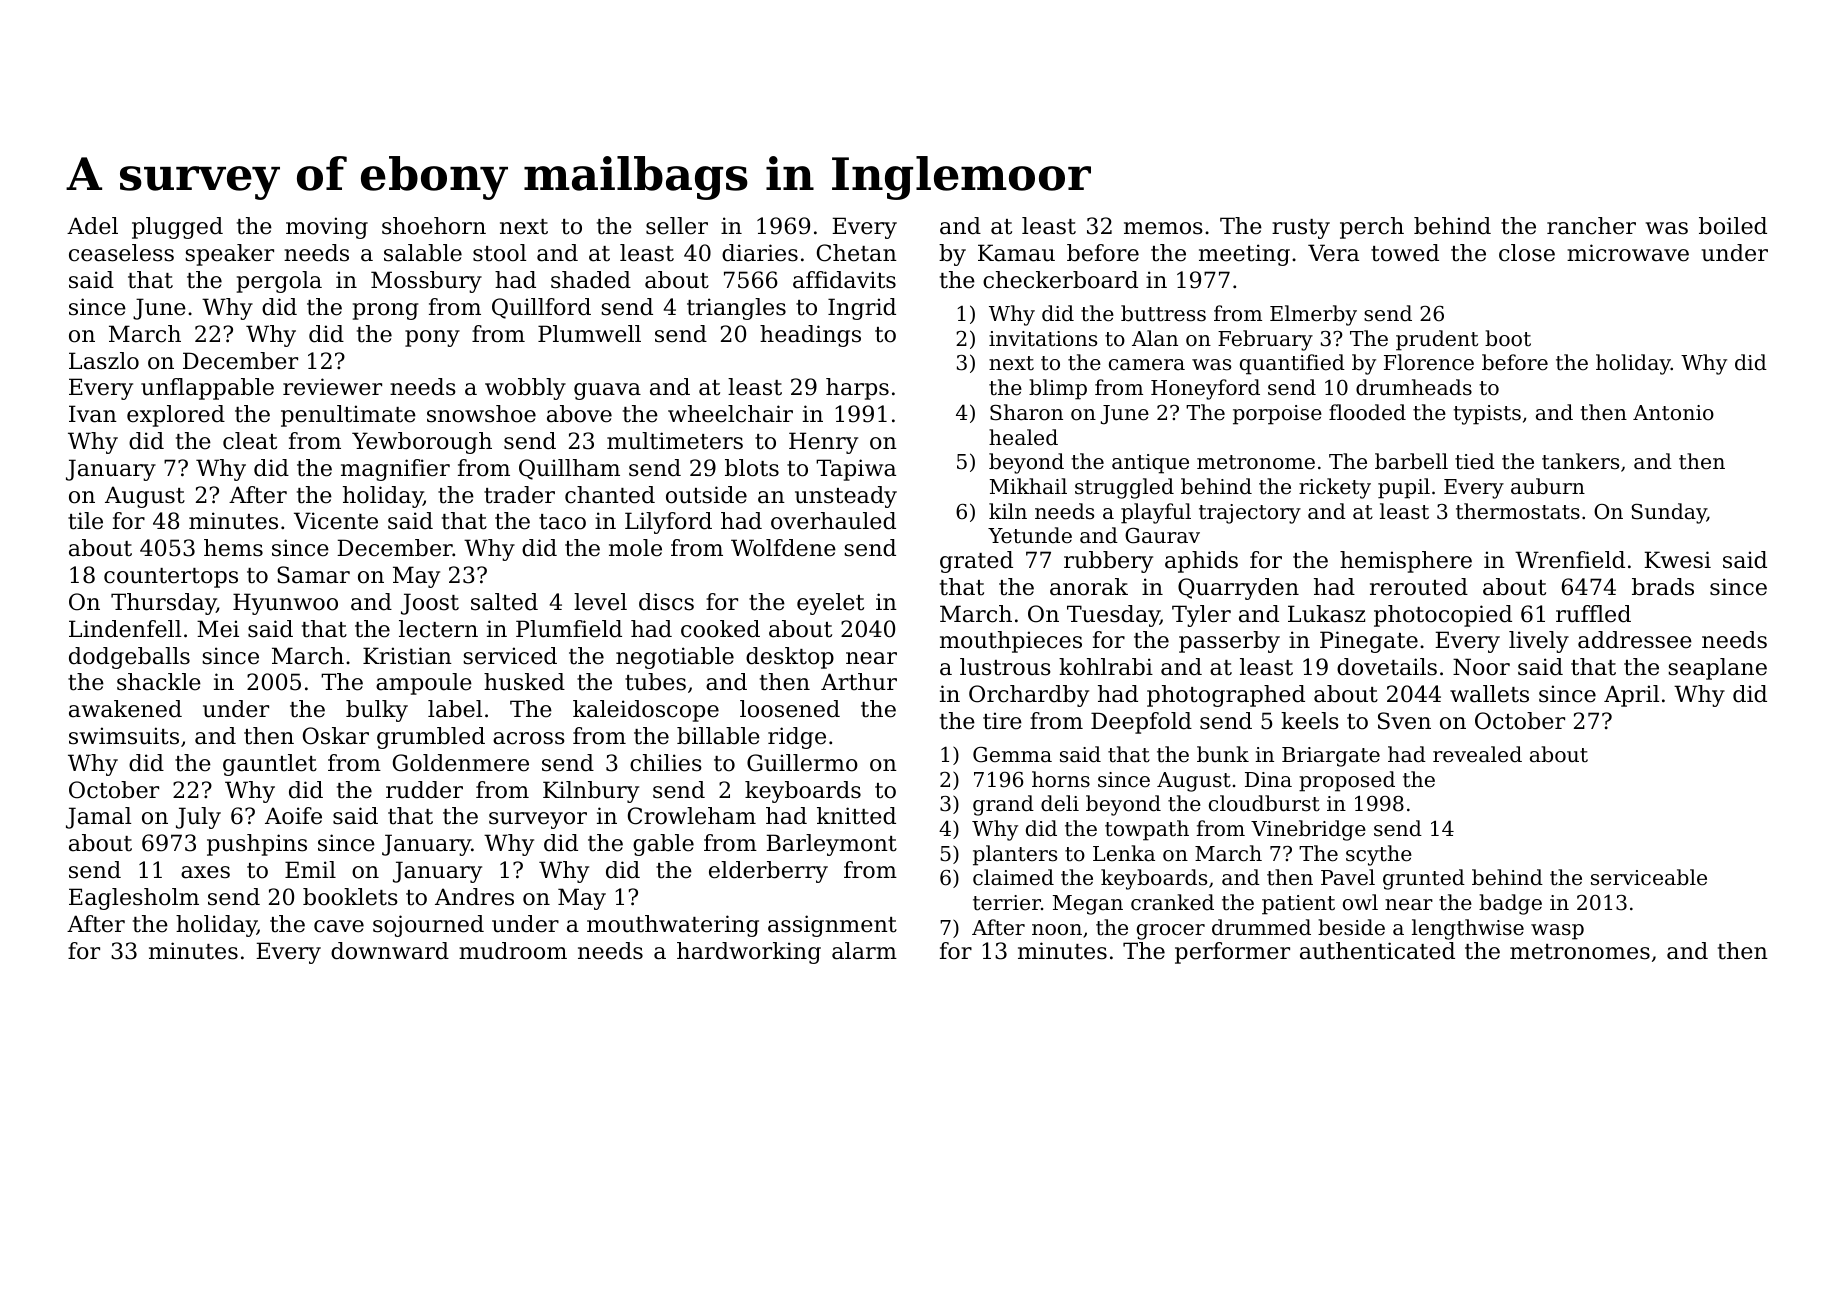  What do you see at coordinates (692, 816) in the screenshot?
I see `Crowleham` at bounding box center [692, 816].
